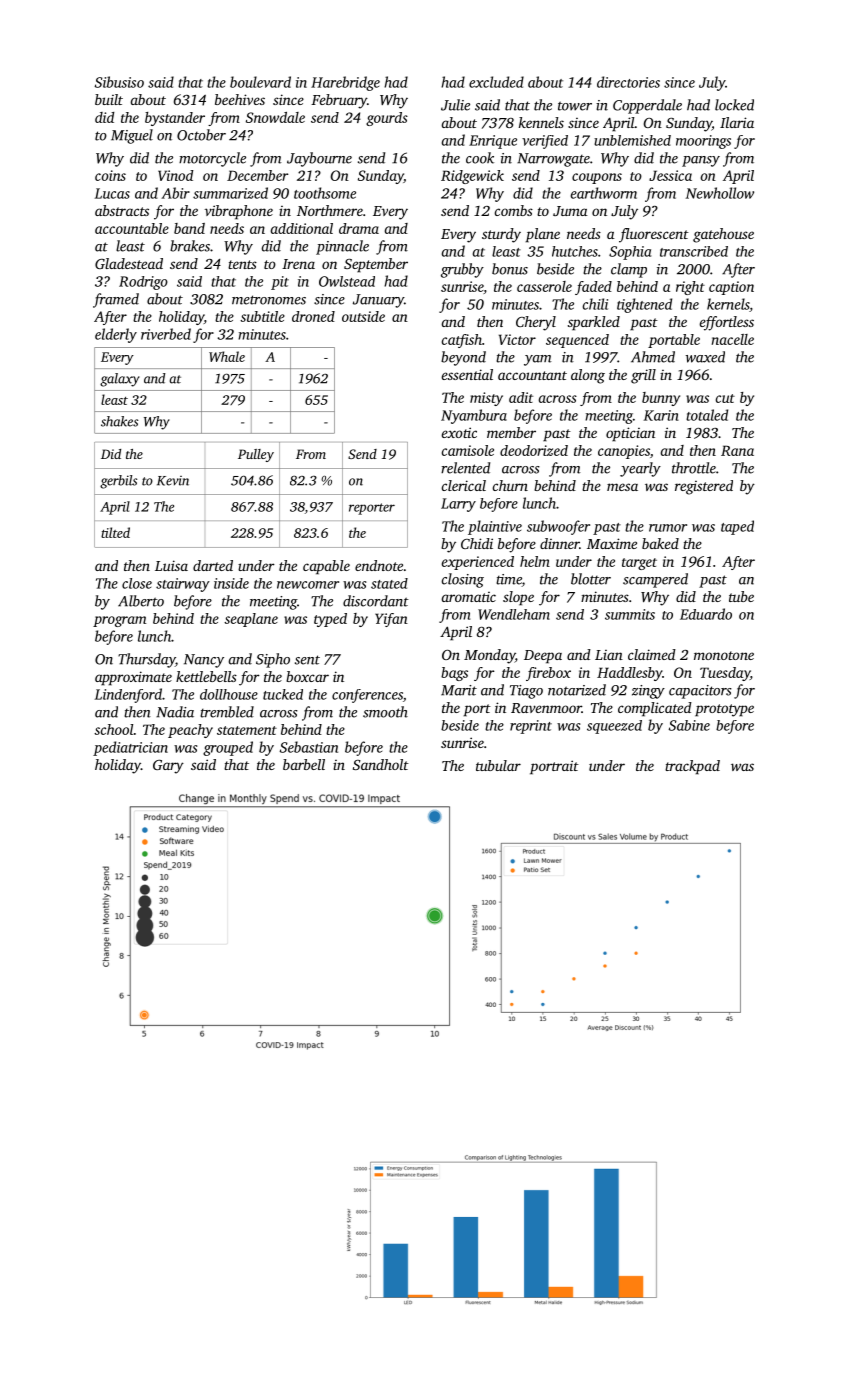 Image resolution: width=849 pixels, height=1400 pixels. I want to click on waxed, so click(705, 357).
